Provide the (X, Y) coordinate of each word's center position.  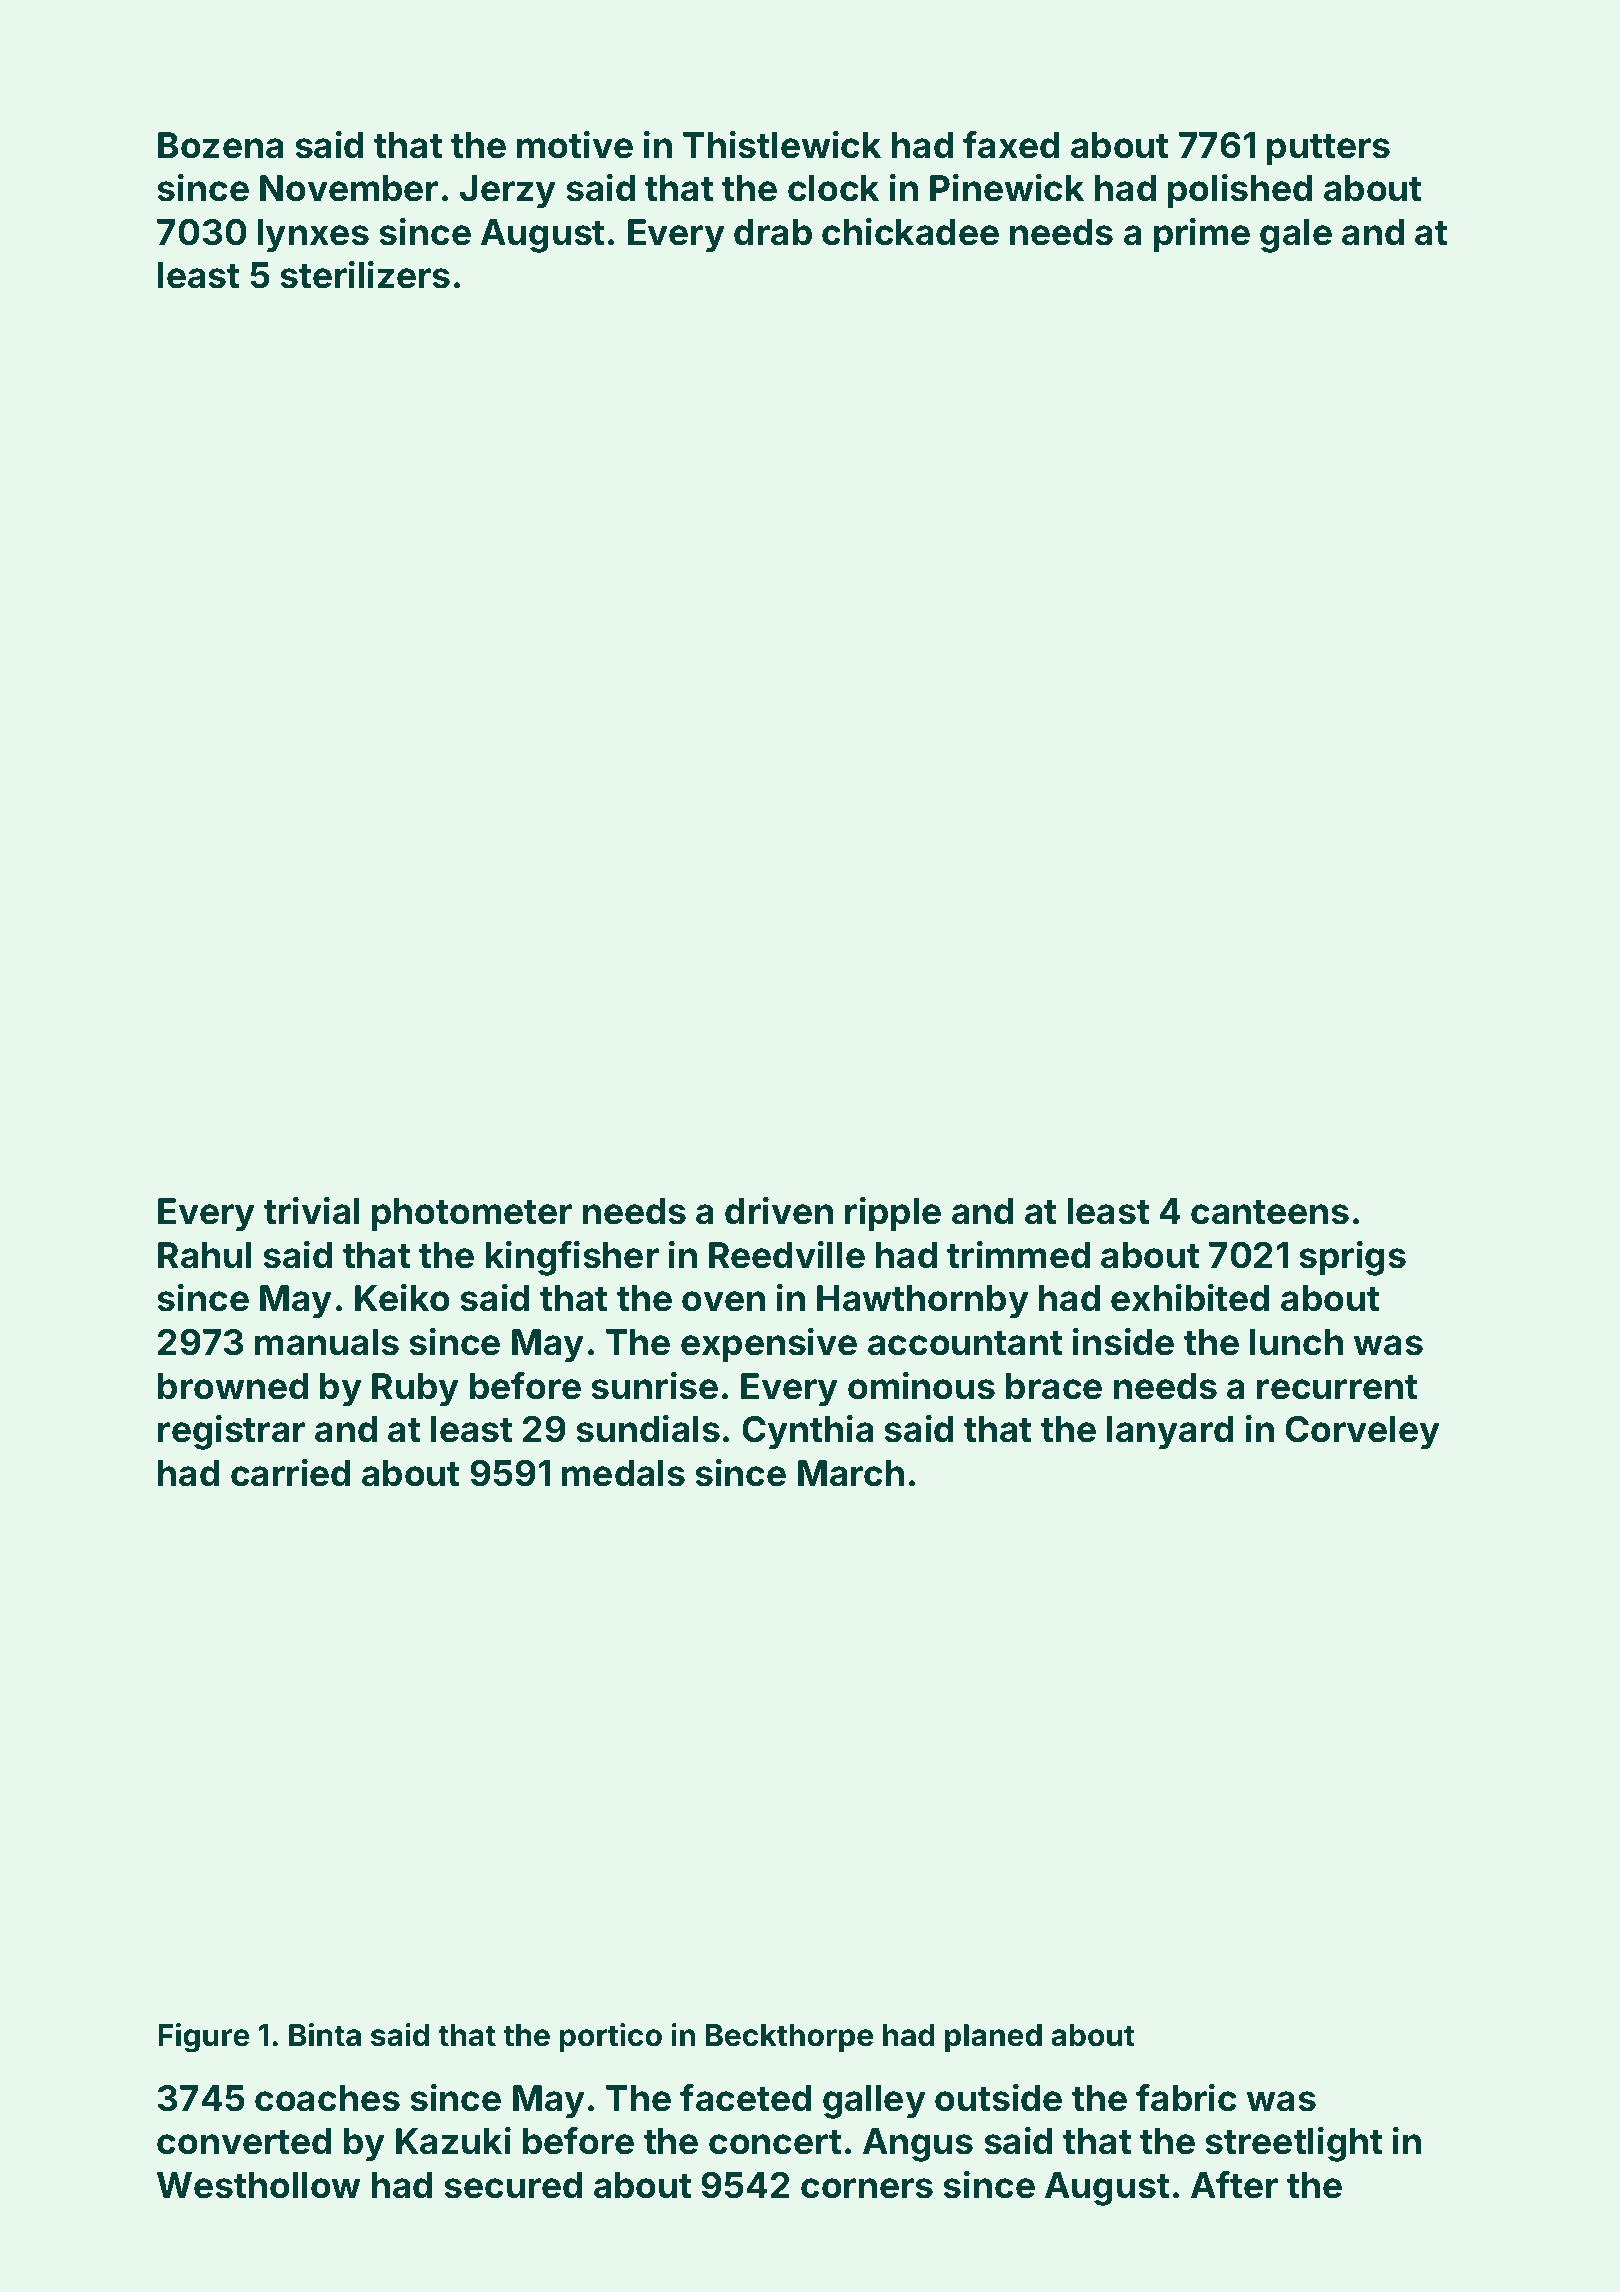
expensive (769, 1345)
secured (513, 2185)
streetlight (1293, 2144)
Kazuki (453, 2141)
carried (290, 1473)
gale (1296, 236)
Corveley (1362, 1433)
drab (773, 232)
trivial (312, 1211)
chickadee (910, 232)
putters (1328, 149)
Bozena (221, 145)
